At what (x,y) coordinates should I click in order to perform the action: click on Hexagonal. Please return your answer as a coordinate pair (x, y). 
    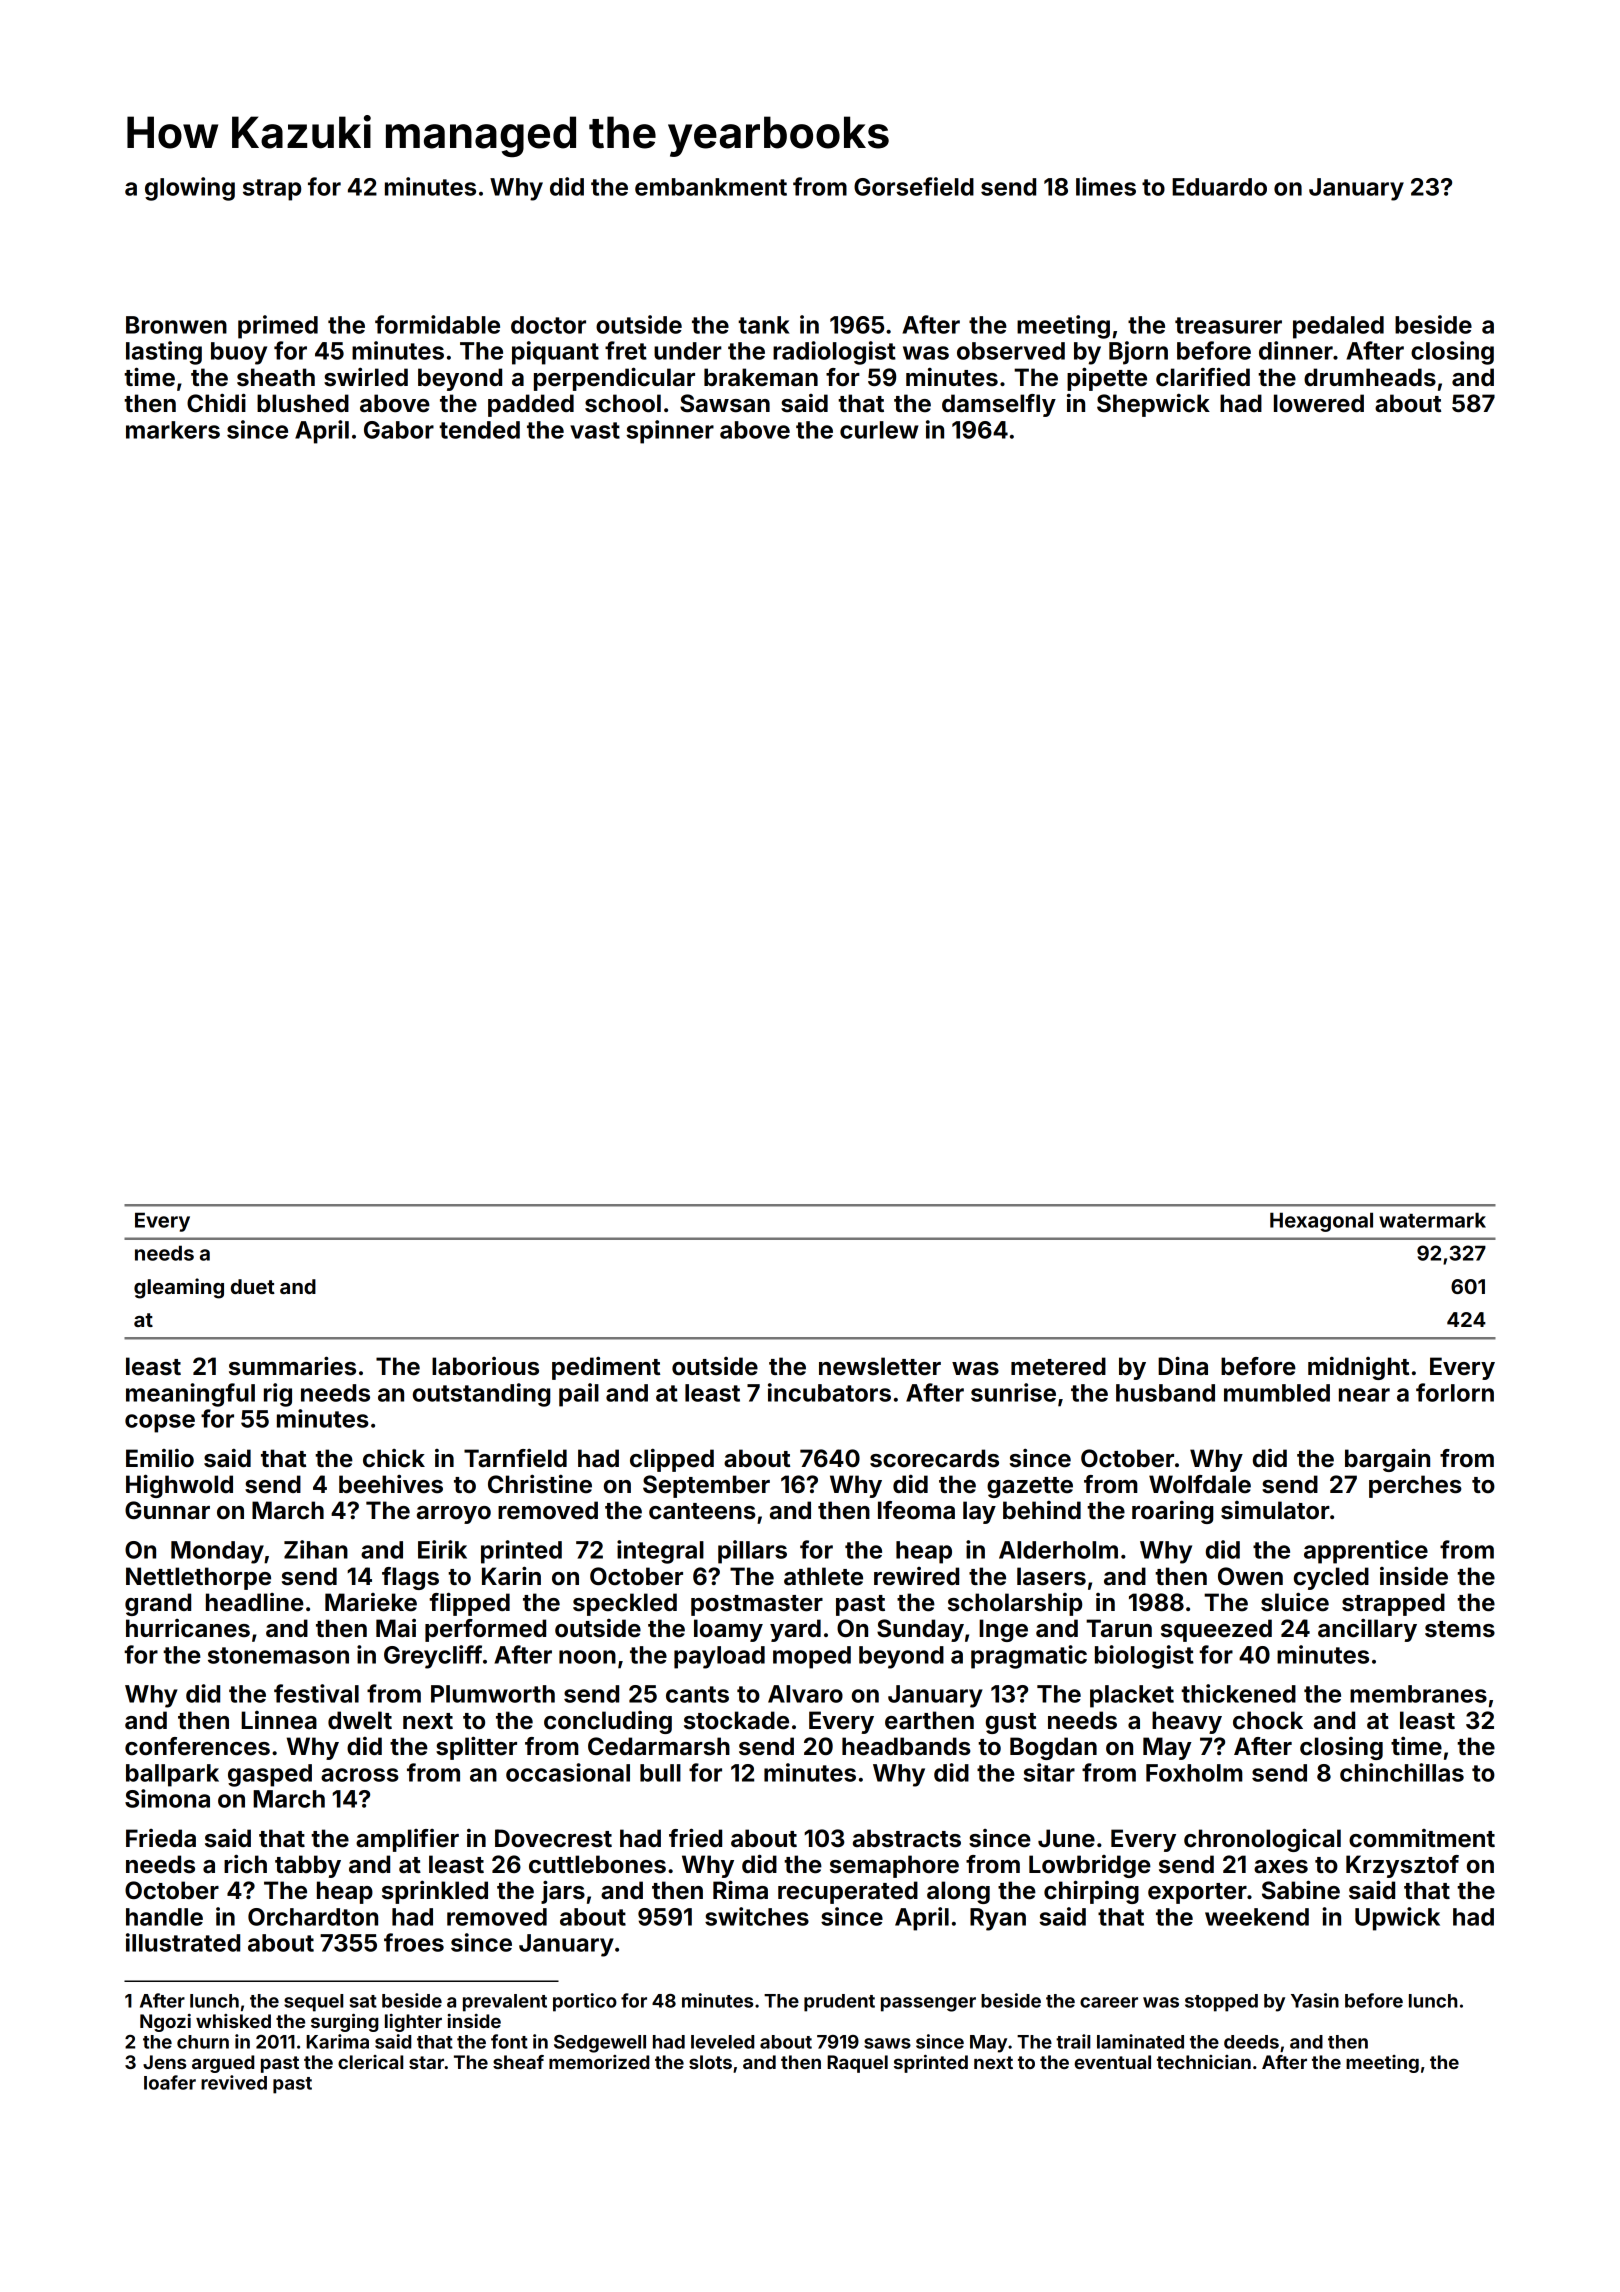
    Looking at the image, I should click on (1321, 1222).
